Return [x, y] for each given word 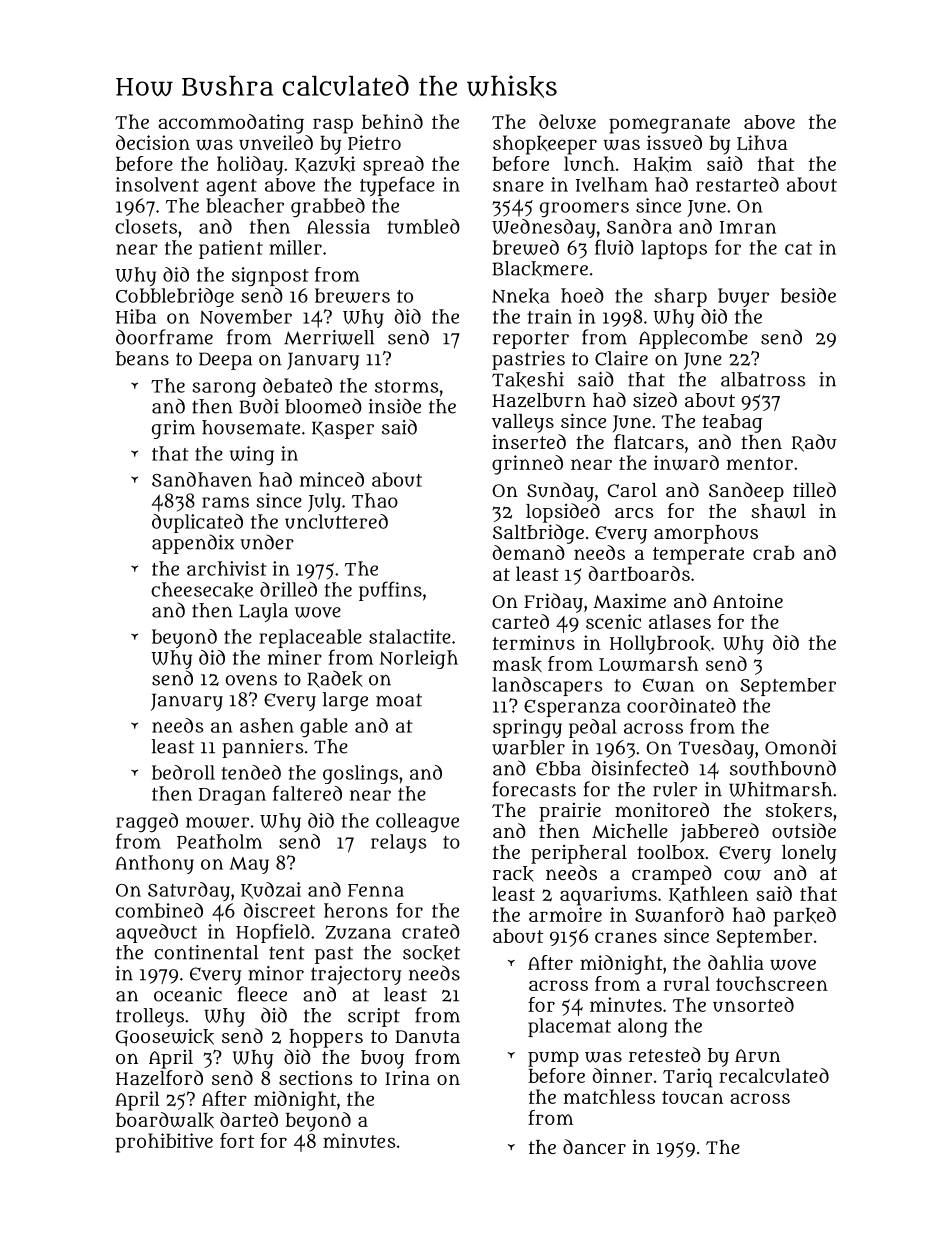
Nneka [521, 296]
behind [392, 121]
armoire [565, 914]
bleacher [245, 205]
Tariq [687, 1078]
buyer [743, 297]
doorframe [164, 337]
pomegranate [669, 125]
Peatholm [219, 841]
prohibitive [164, 1143]
